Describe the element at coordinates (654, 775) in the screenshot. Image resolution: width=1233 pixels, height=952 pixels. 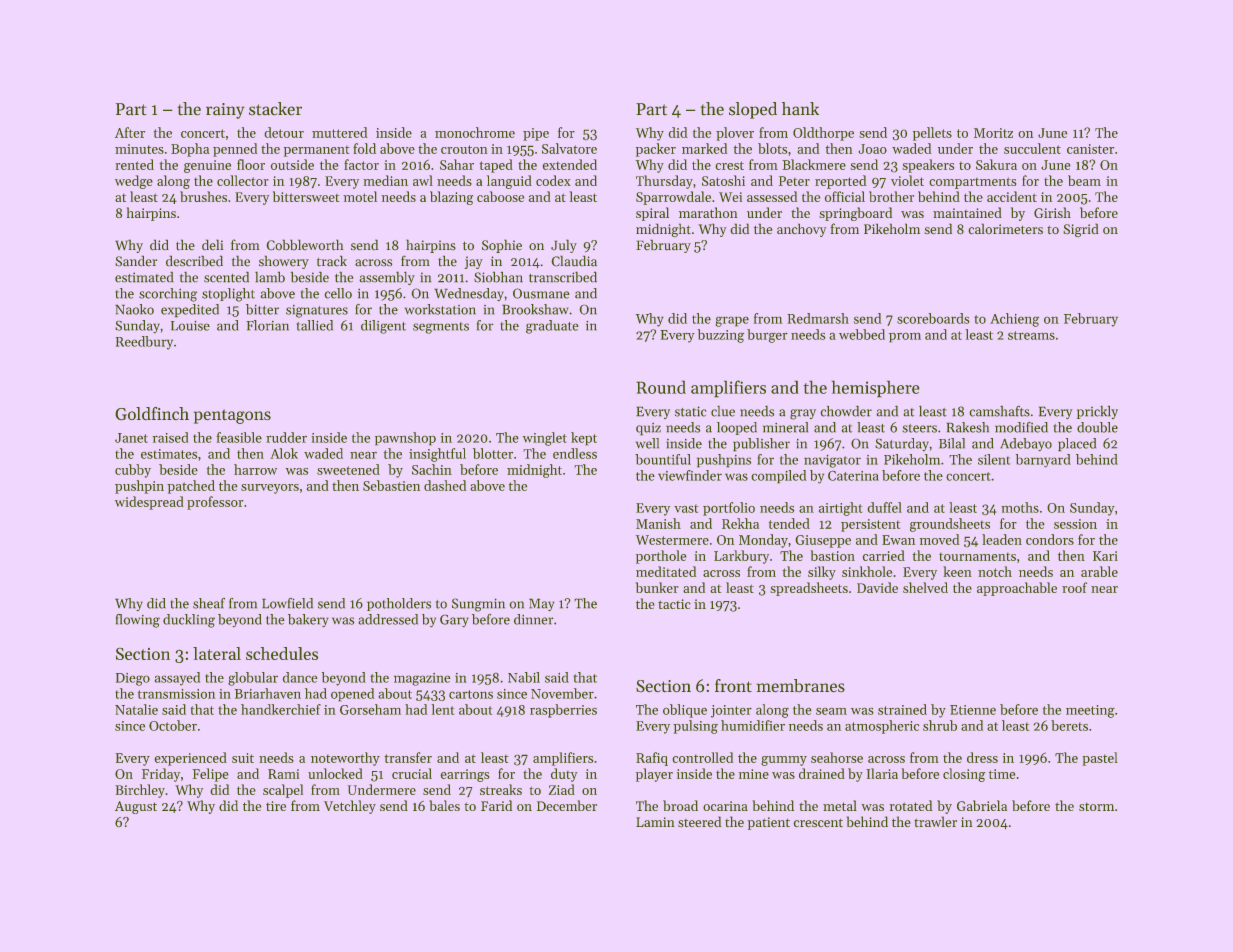
I see `player` at that location.
